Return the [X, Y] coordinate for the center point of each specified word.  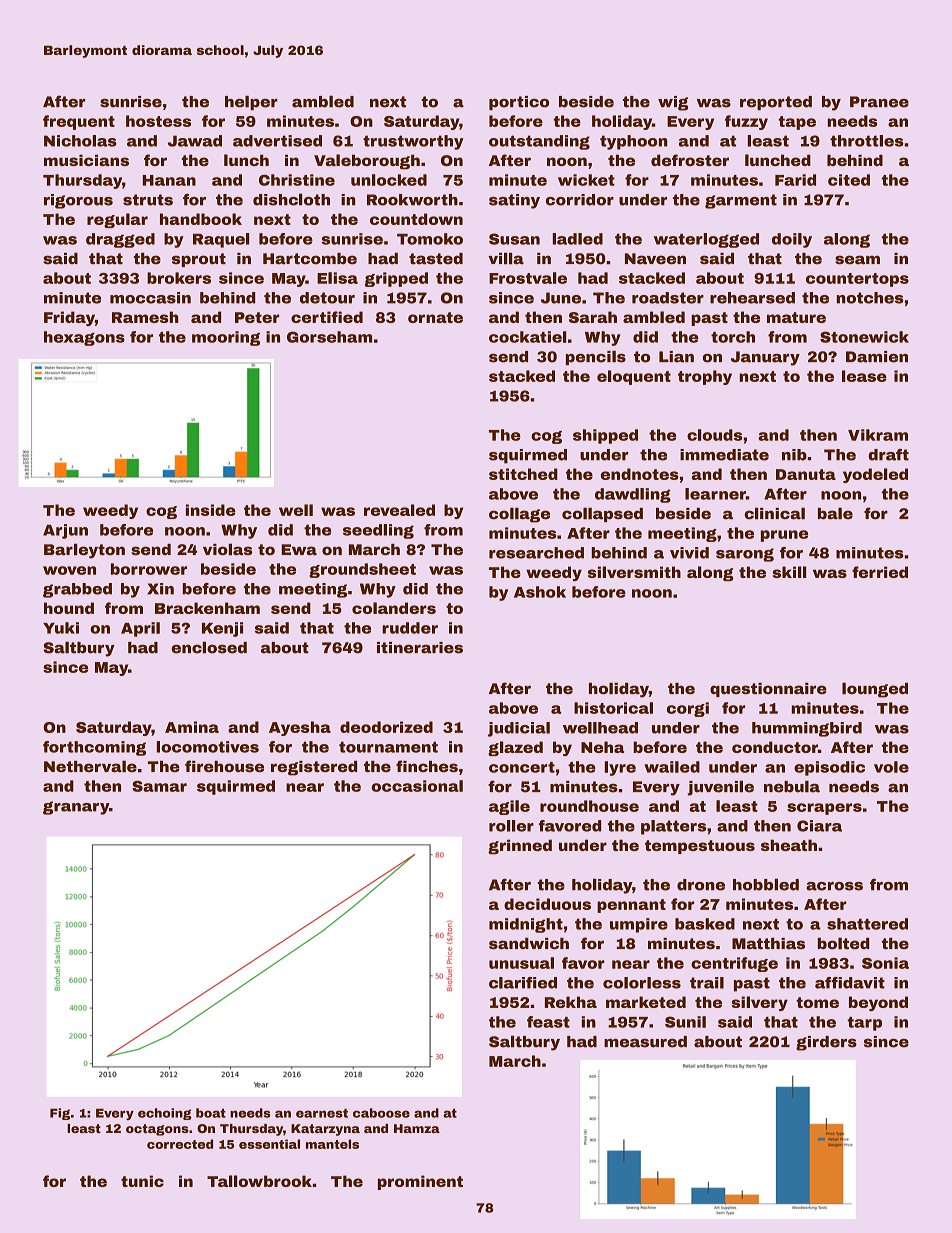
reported [776, 103]
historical [613, 708]
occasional [417, 786]
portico [519, 103]
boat [211, 1113]
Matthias [768, 944]
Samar [159, 786]
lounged [875, 690]
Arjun [65, 531]
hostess [158, 121]
